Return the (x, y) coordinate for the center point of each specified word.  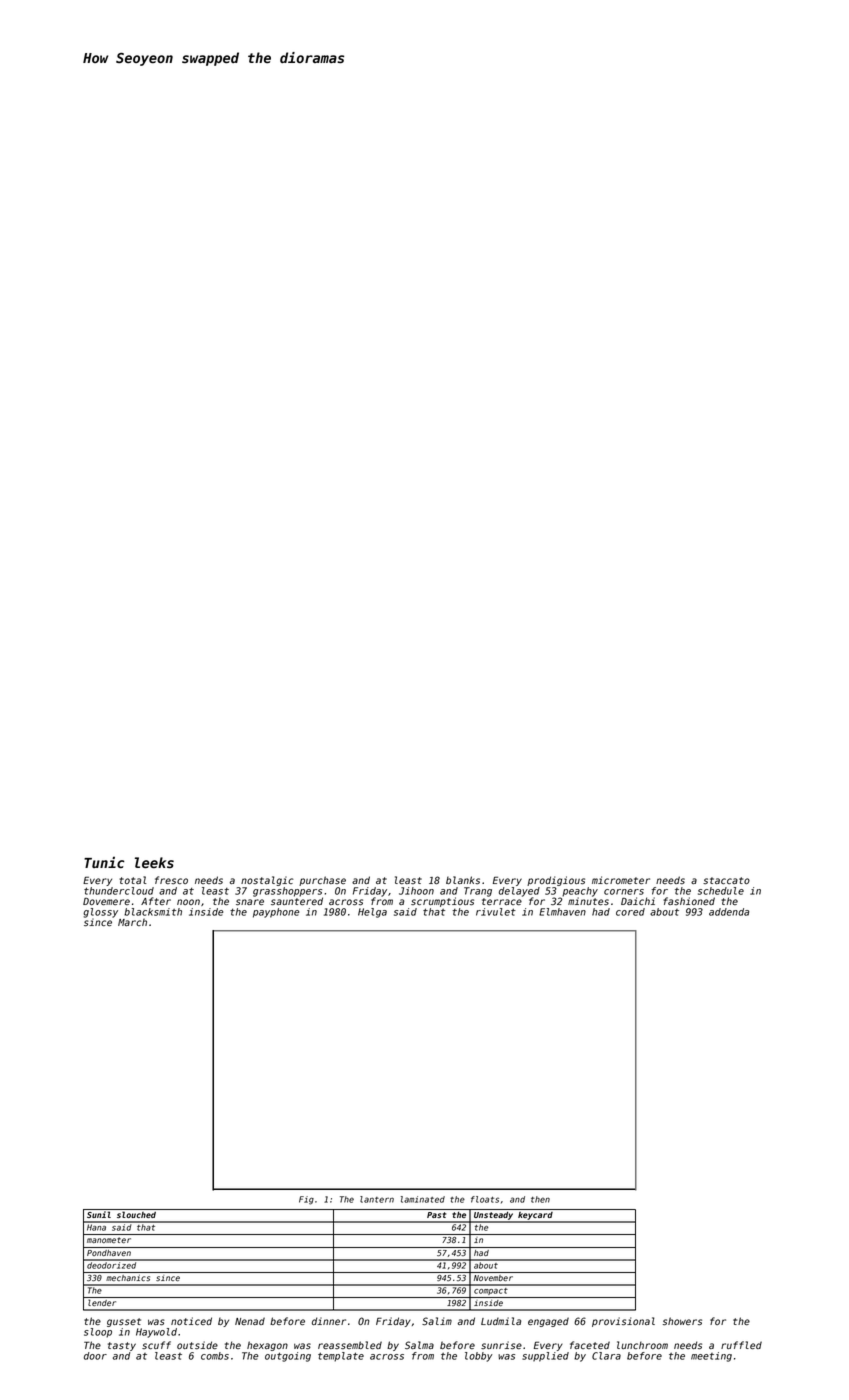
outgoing (288, 1357)
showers (682, 1321)
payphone (276, 913)
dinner (329, 1321)
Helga (372, 913)
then (540, 1199)
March (132, 922)
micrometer (621, 880)
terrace (502, 901)
